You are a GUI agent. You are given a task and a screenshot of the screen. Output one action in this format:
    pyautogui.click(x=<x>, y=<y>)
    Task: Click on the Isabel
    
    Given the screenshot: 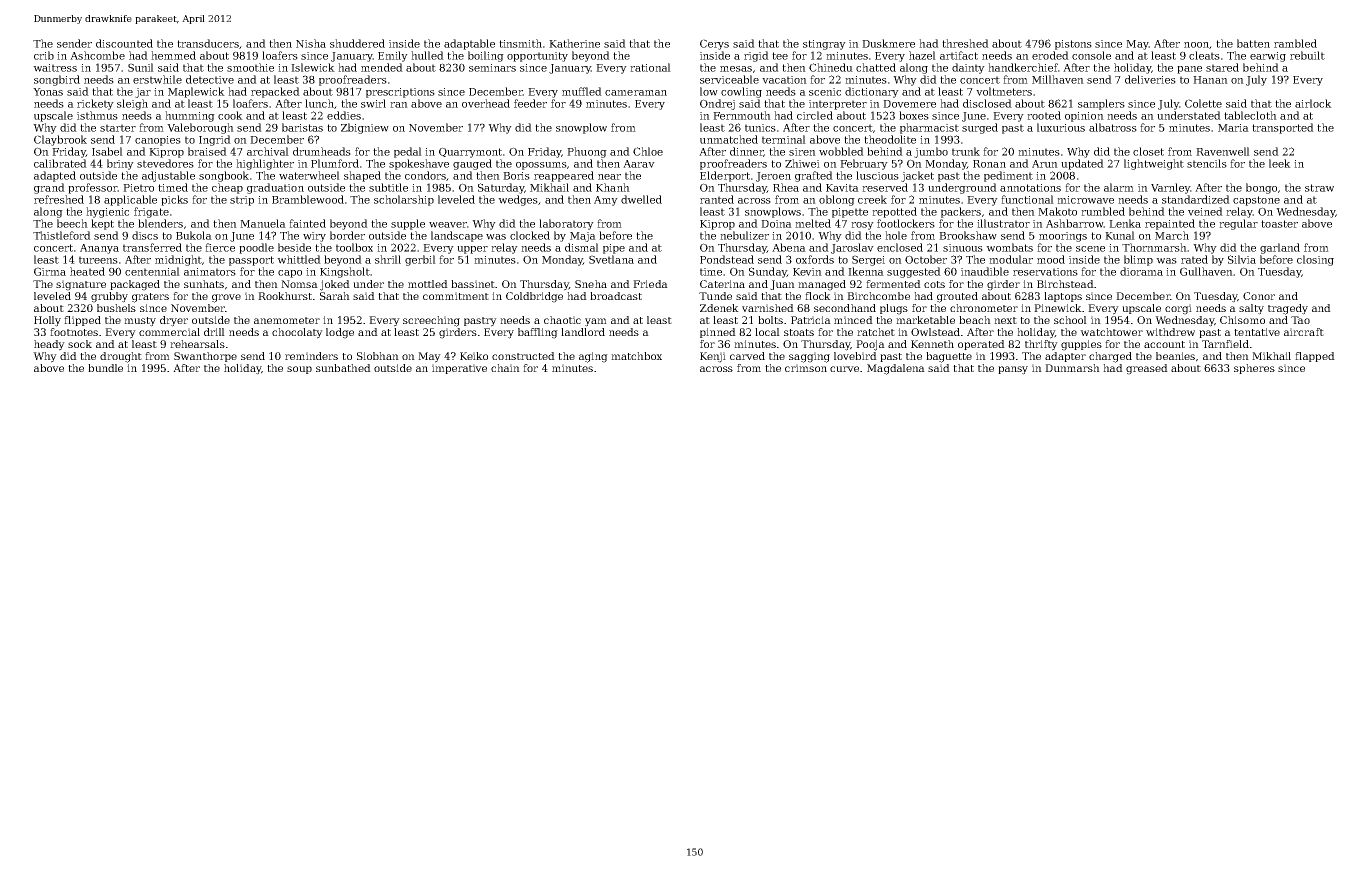 What is the action you would take?
    pyautogui.click(x=107, y=151)
